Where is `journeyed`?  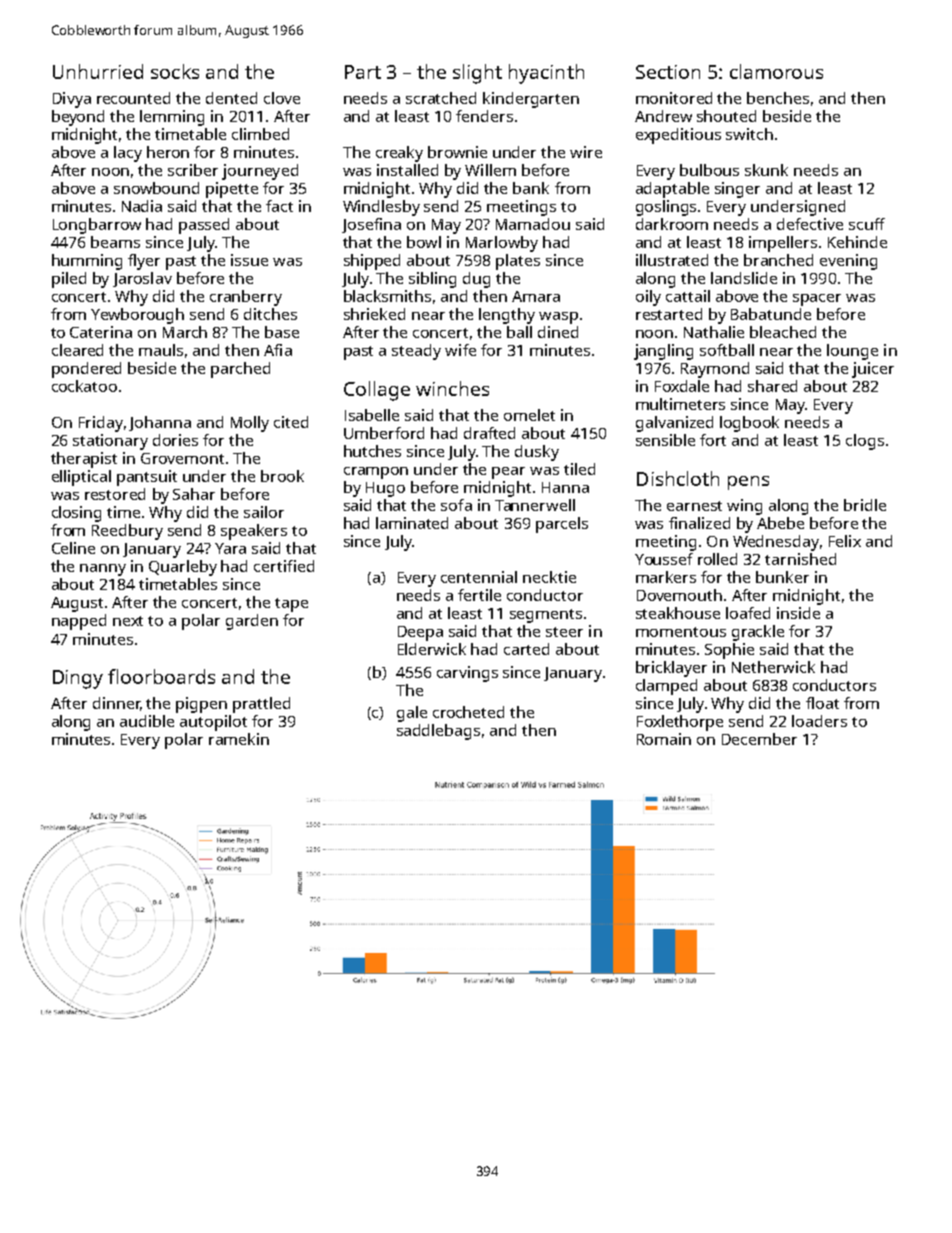 journeyed is located at coordinates (260, 172).
